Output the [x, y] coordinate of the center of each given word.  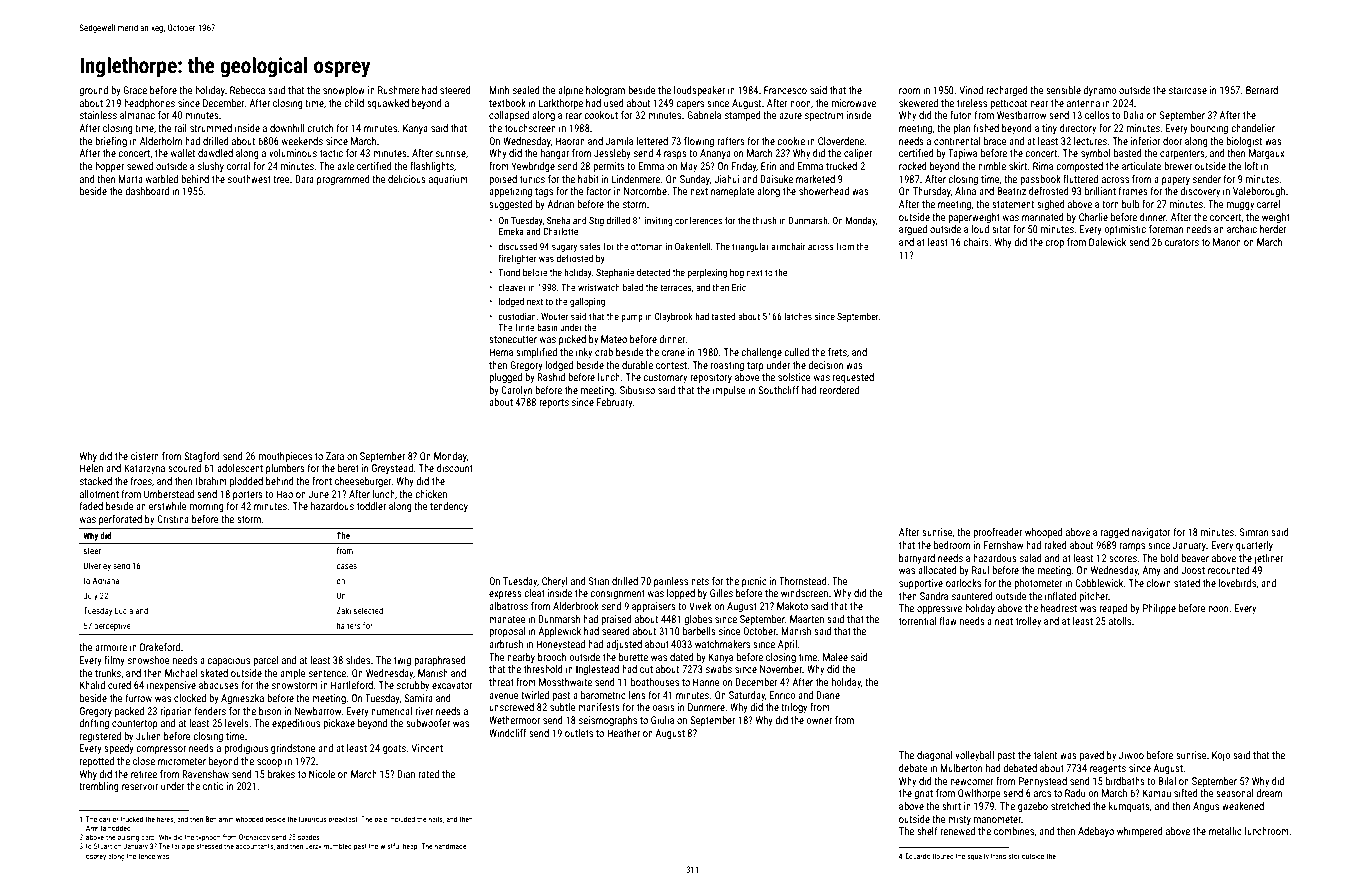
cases [346, 566]
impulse [729, 391]
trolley [1028, 622]
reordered [839, 390]
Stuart [103, 846]
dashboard [147, 191]
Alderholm [161, 141]
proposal [507, 632]
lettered [652, 141]
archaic [1242, 229]
